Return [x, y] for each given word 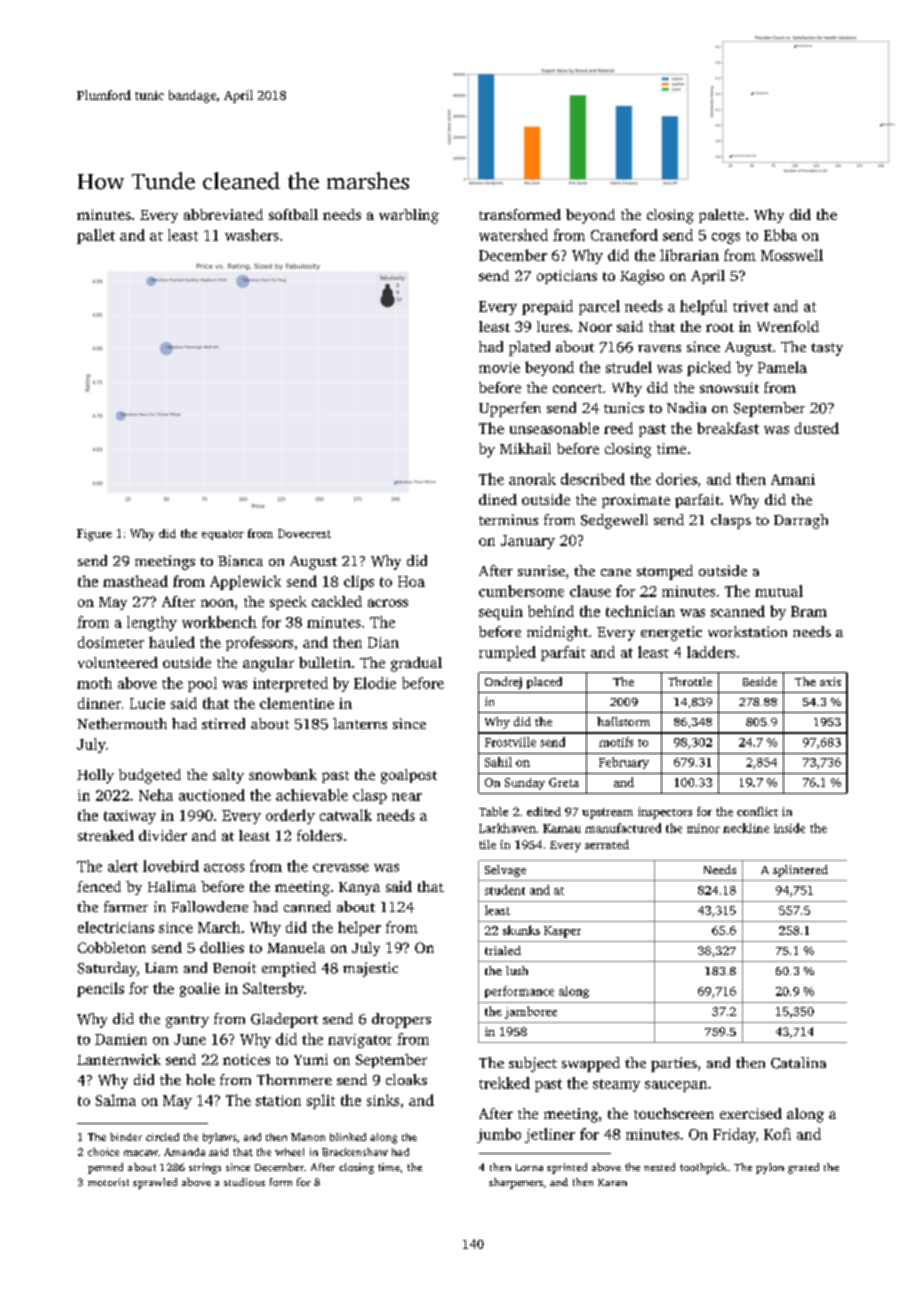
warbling [409, 216]
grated [803, 1168]
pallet [96, 236]
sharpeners [516, 1183]
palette [721, 216]
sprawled [155, 1183]
